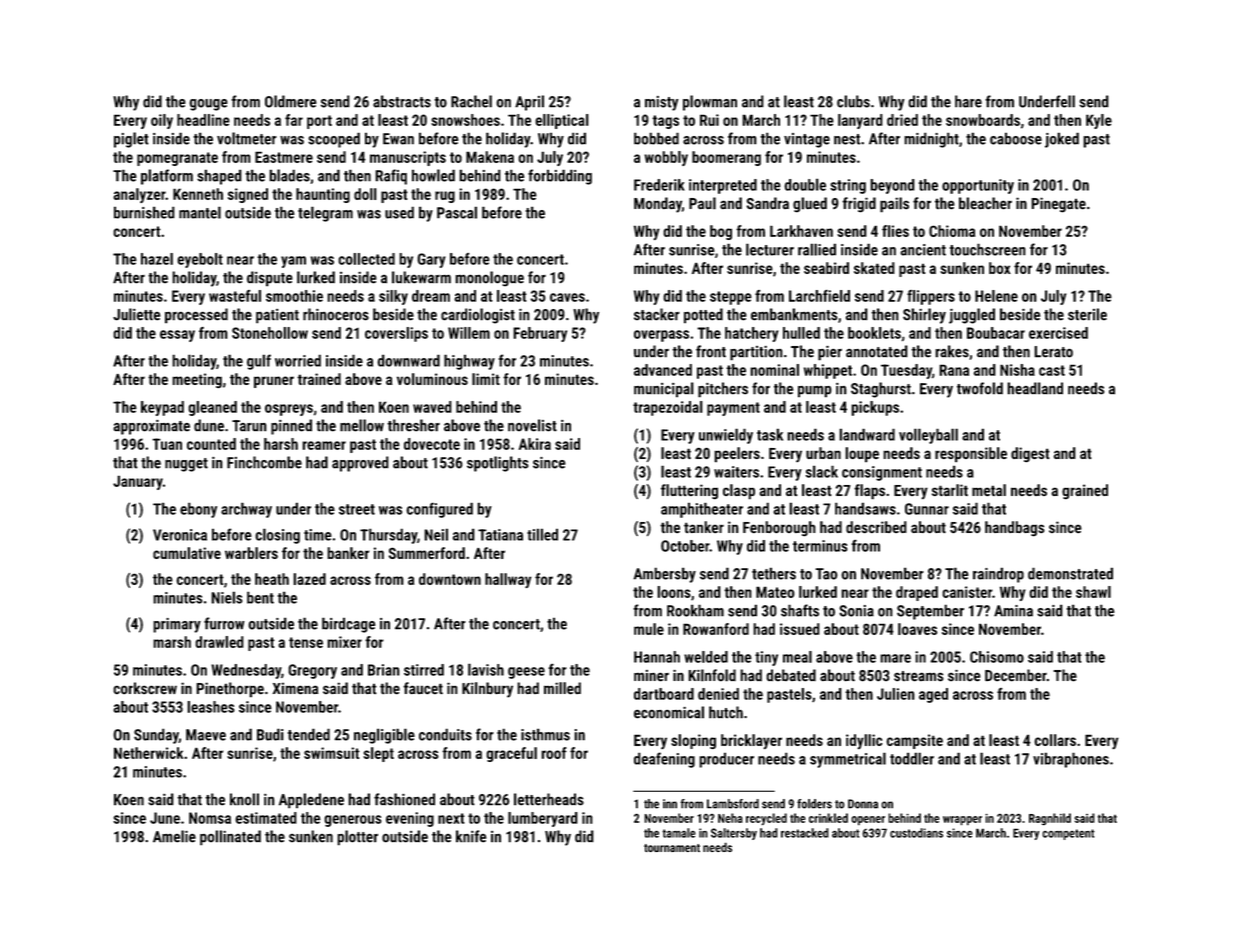 The width and height of the document is (1233, 952). I want to click on hare, so click(968, 101).
